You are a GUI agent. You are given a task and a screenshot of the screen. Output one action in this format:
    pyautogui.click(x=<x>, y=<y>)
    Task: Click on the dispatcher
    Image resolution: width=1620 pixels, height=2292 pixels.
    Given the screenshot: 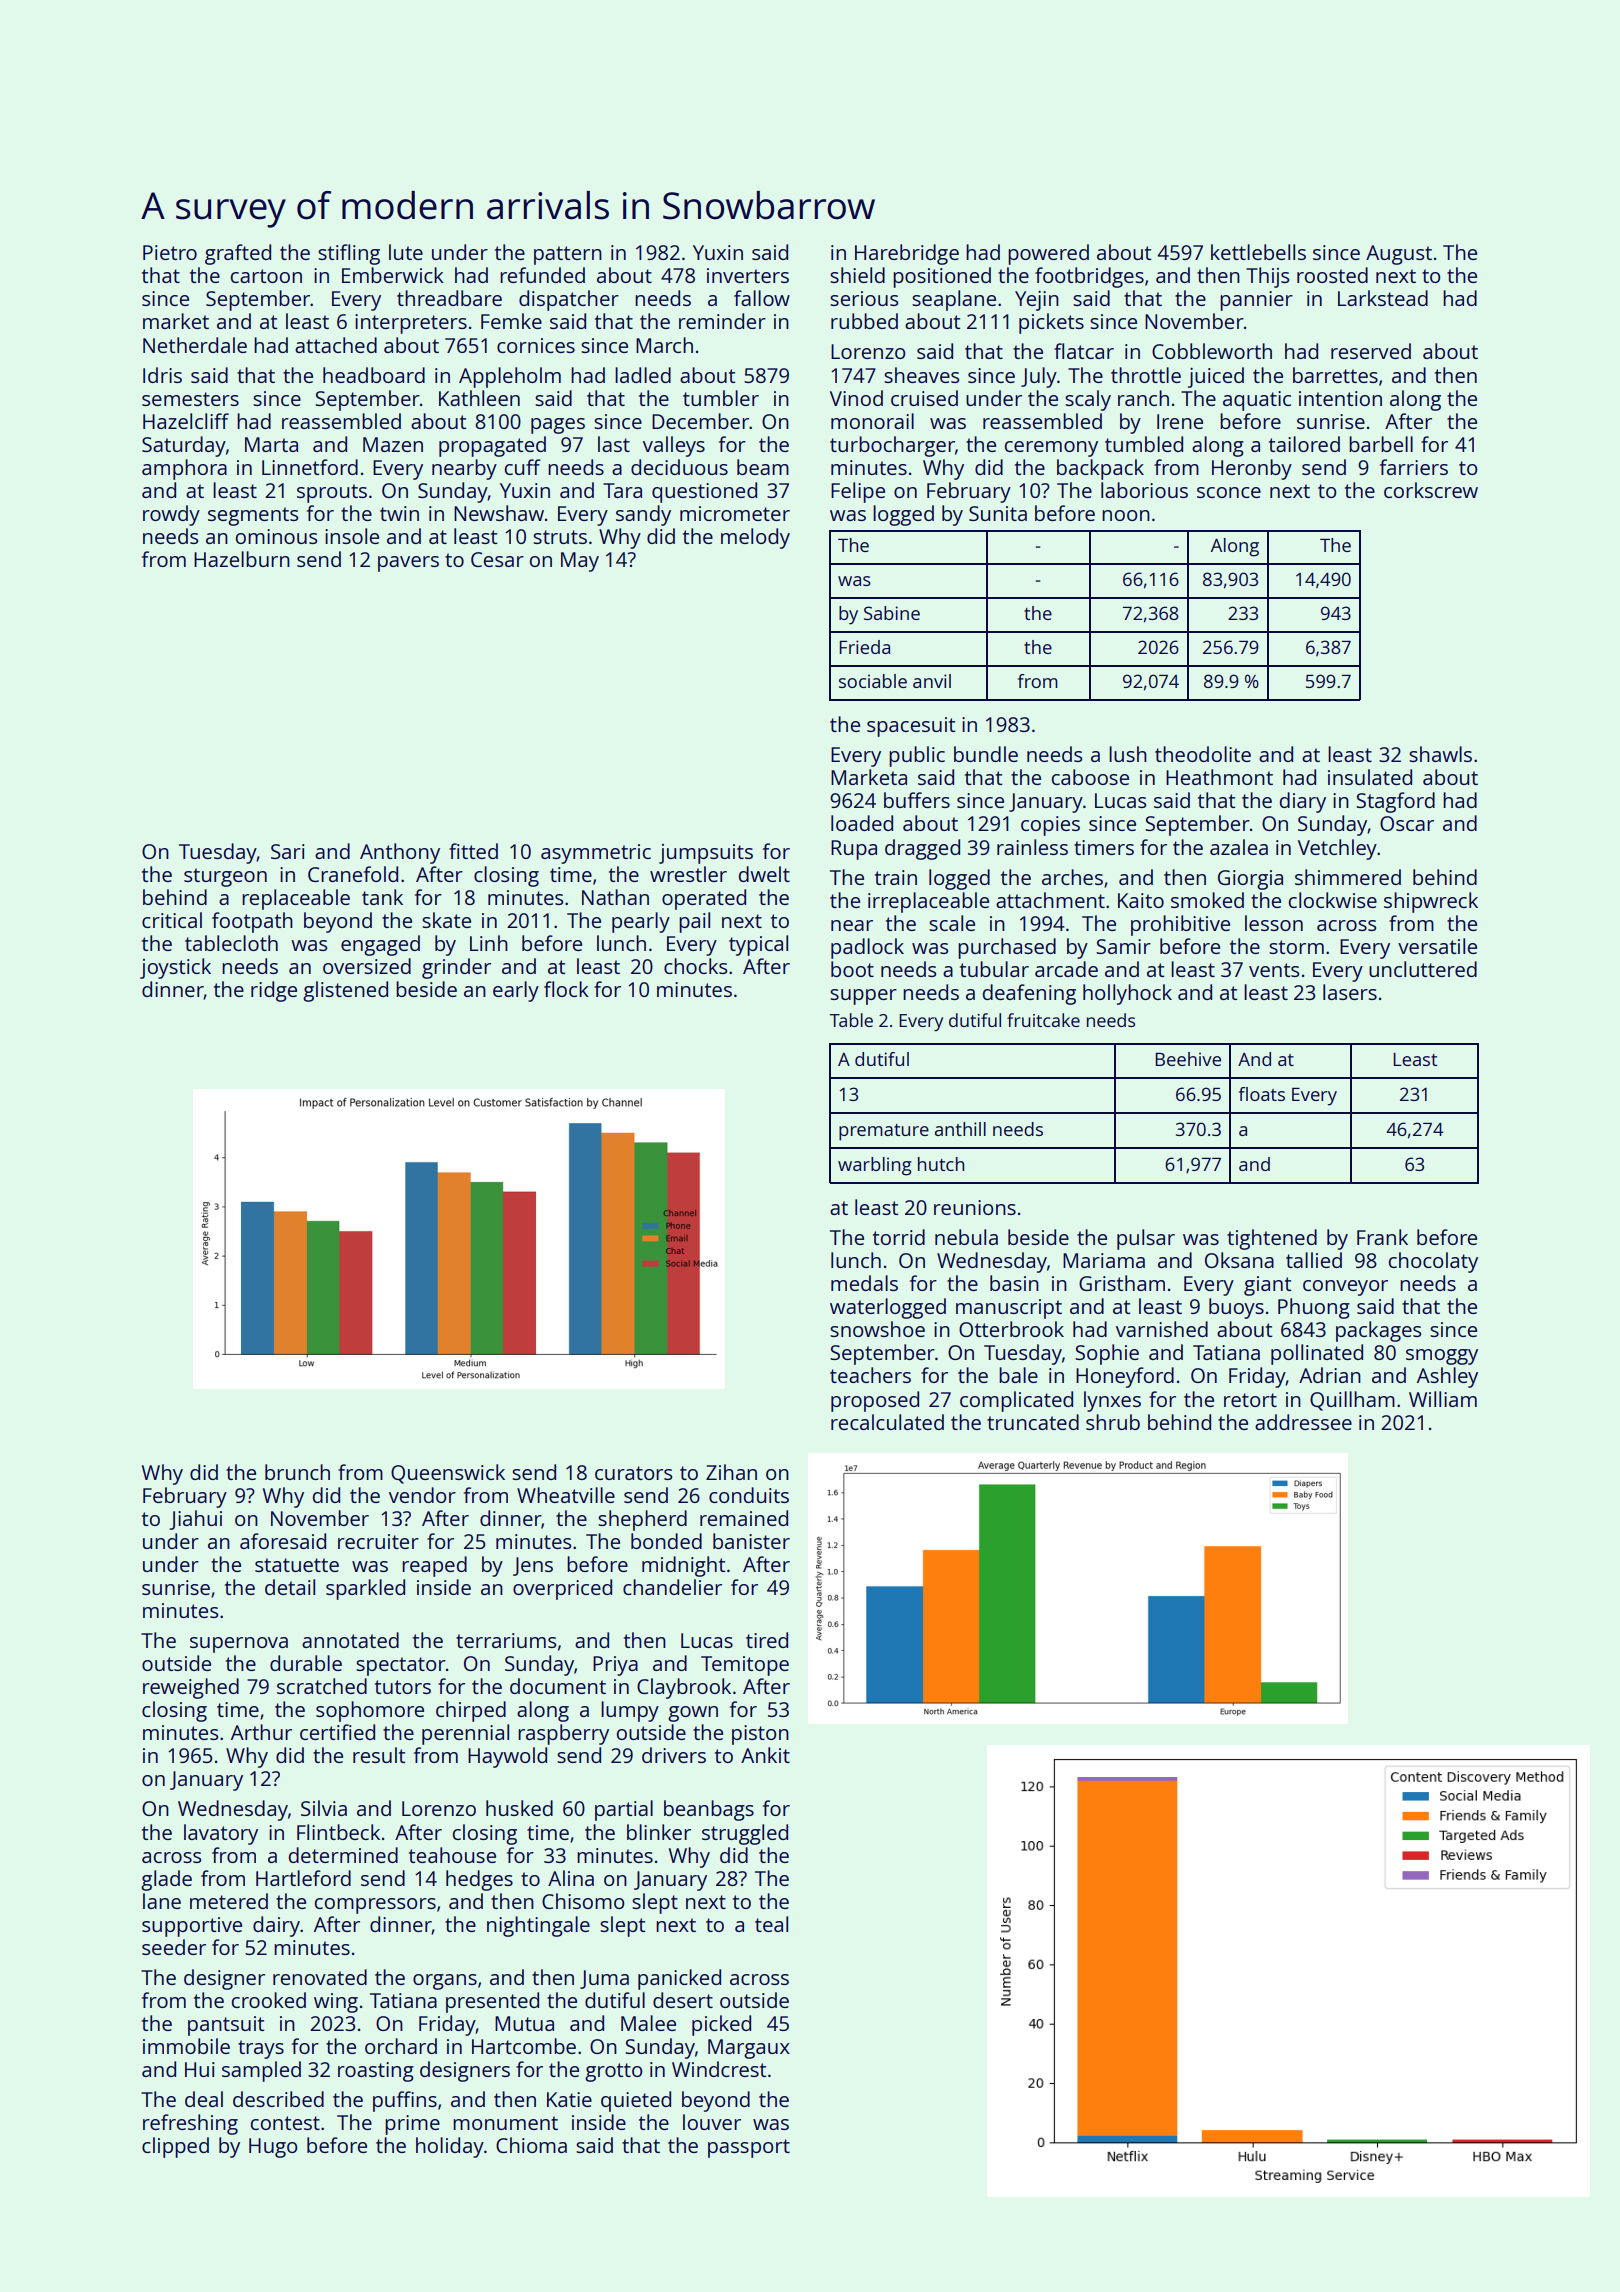 What is the action you would take?
    pyautogui.click(x=569, y=300)
